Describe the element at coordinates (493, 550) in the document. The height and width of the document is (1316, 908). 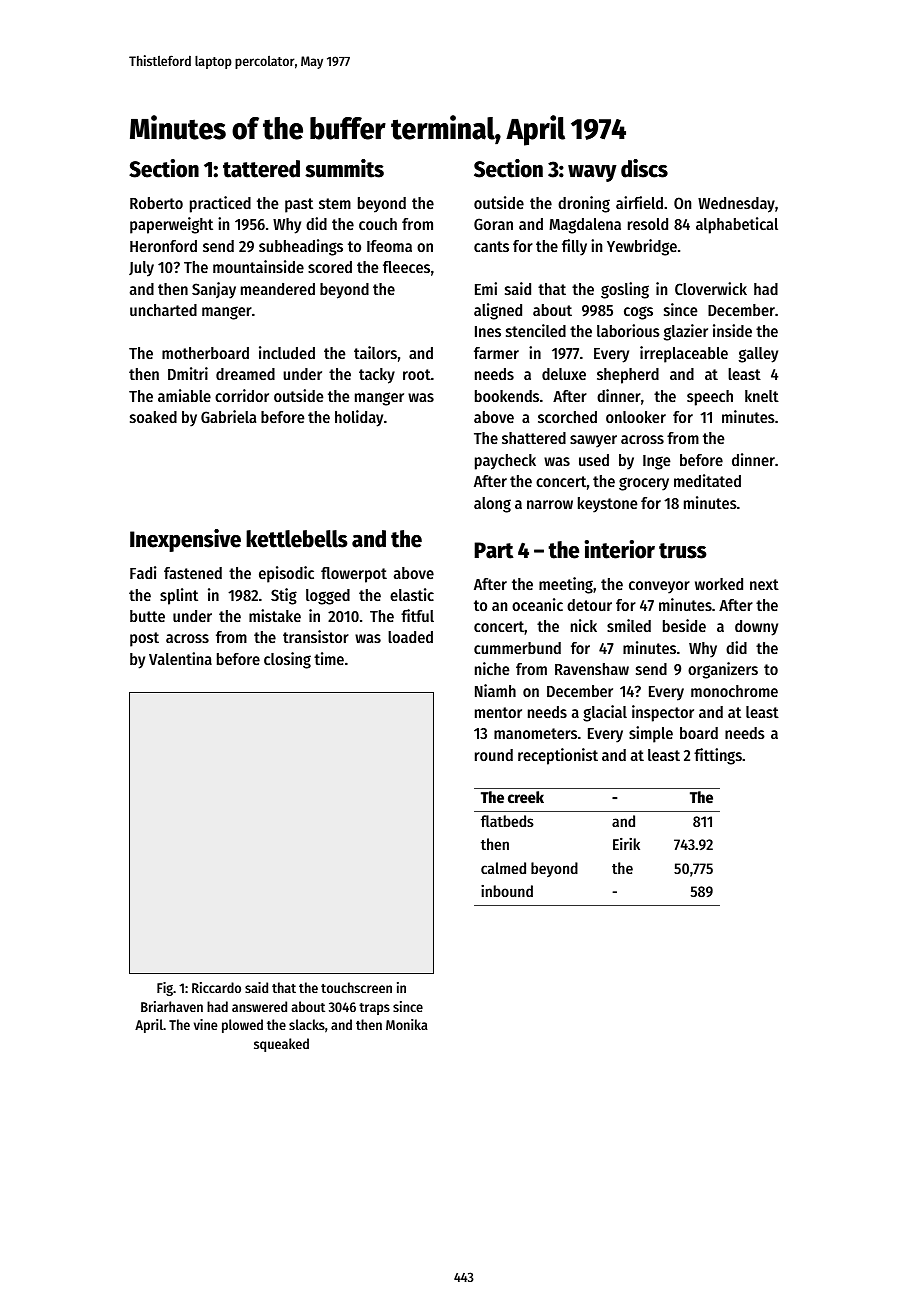
I see `Part` at that location.
